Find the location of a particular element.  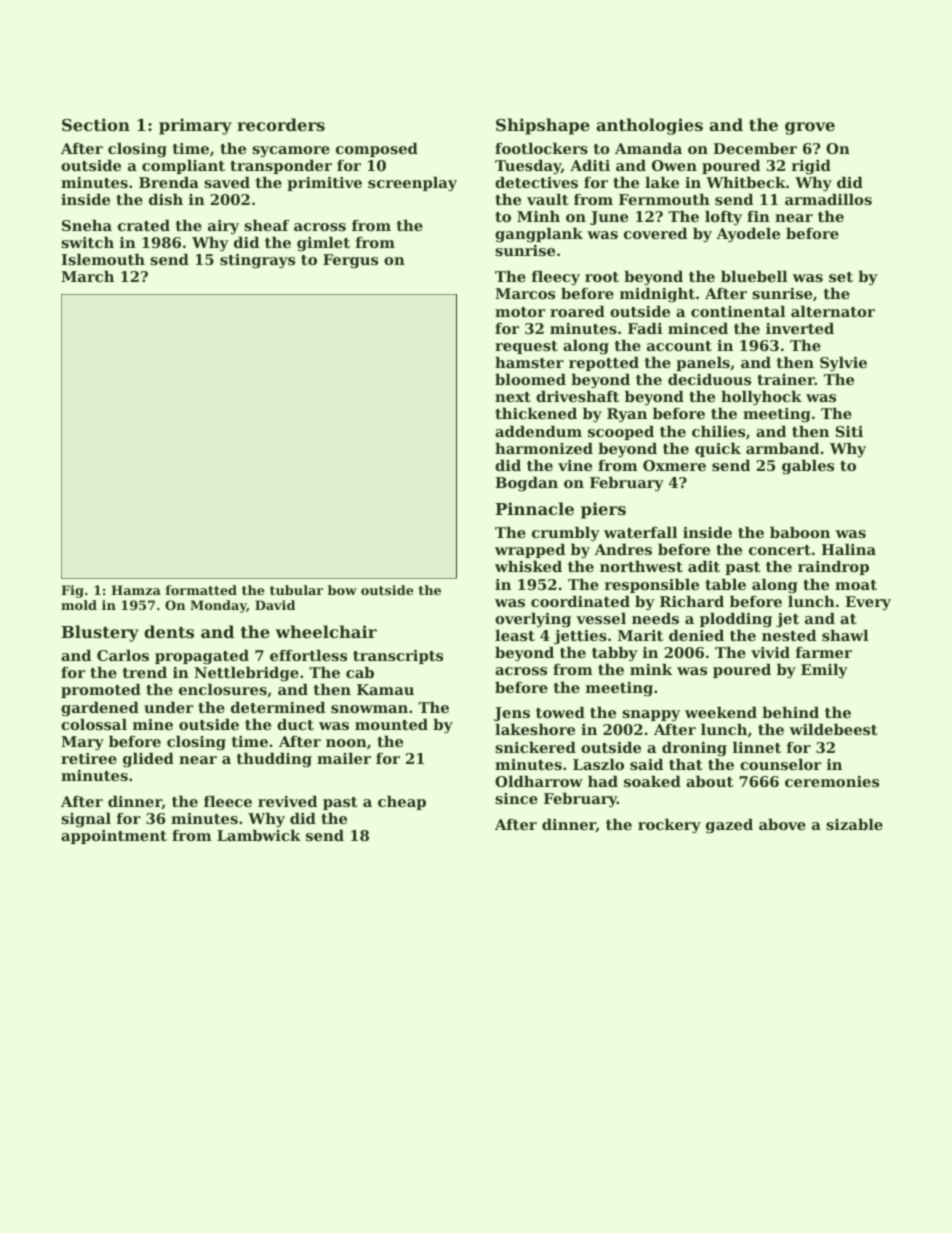

Oxmere is located at coordinates (674, 465).
